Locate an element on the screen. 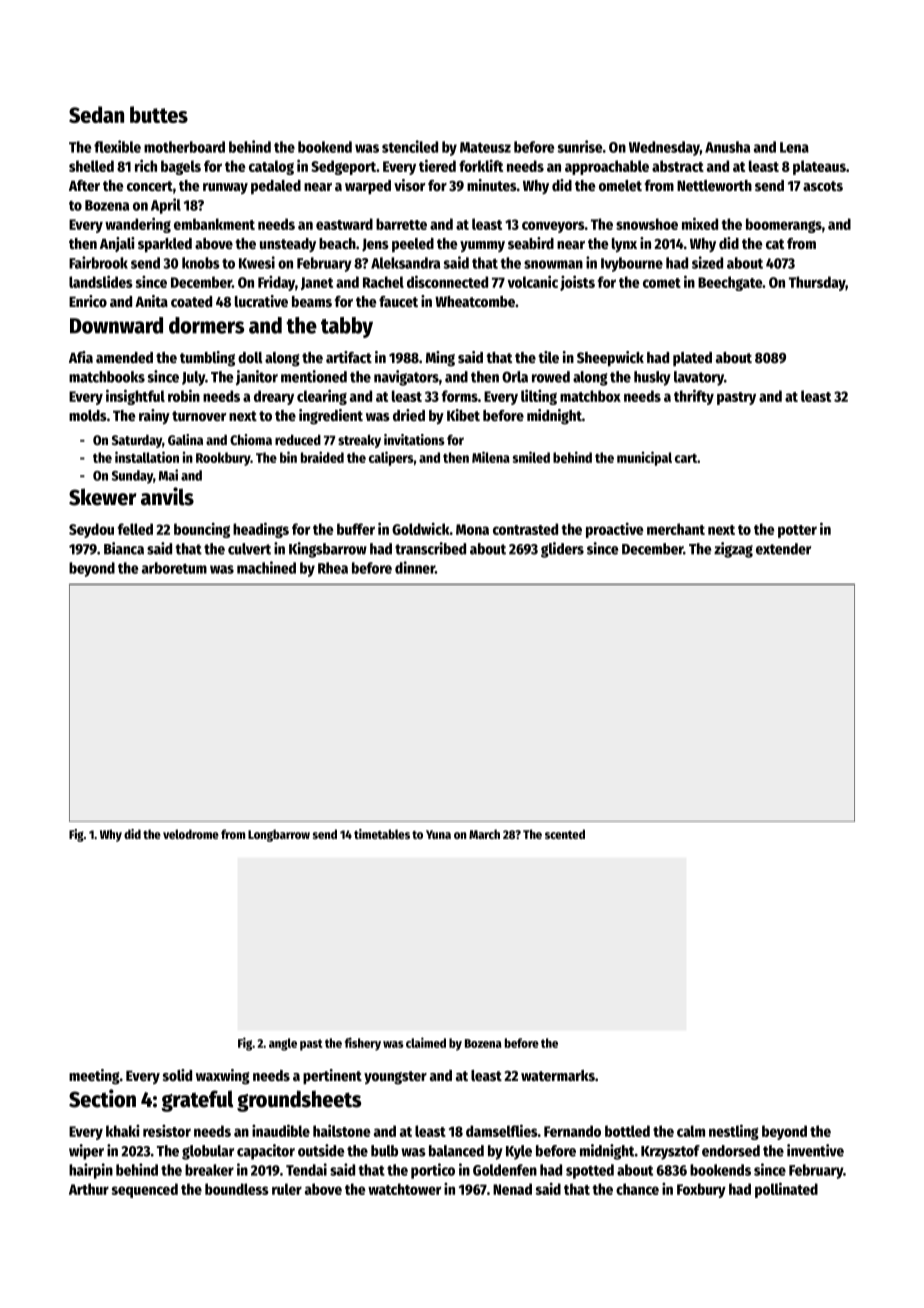 Image resolution: width=924 pixels, height=1308 pixels. claimed is located at coordinates (426, 1042).
